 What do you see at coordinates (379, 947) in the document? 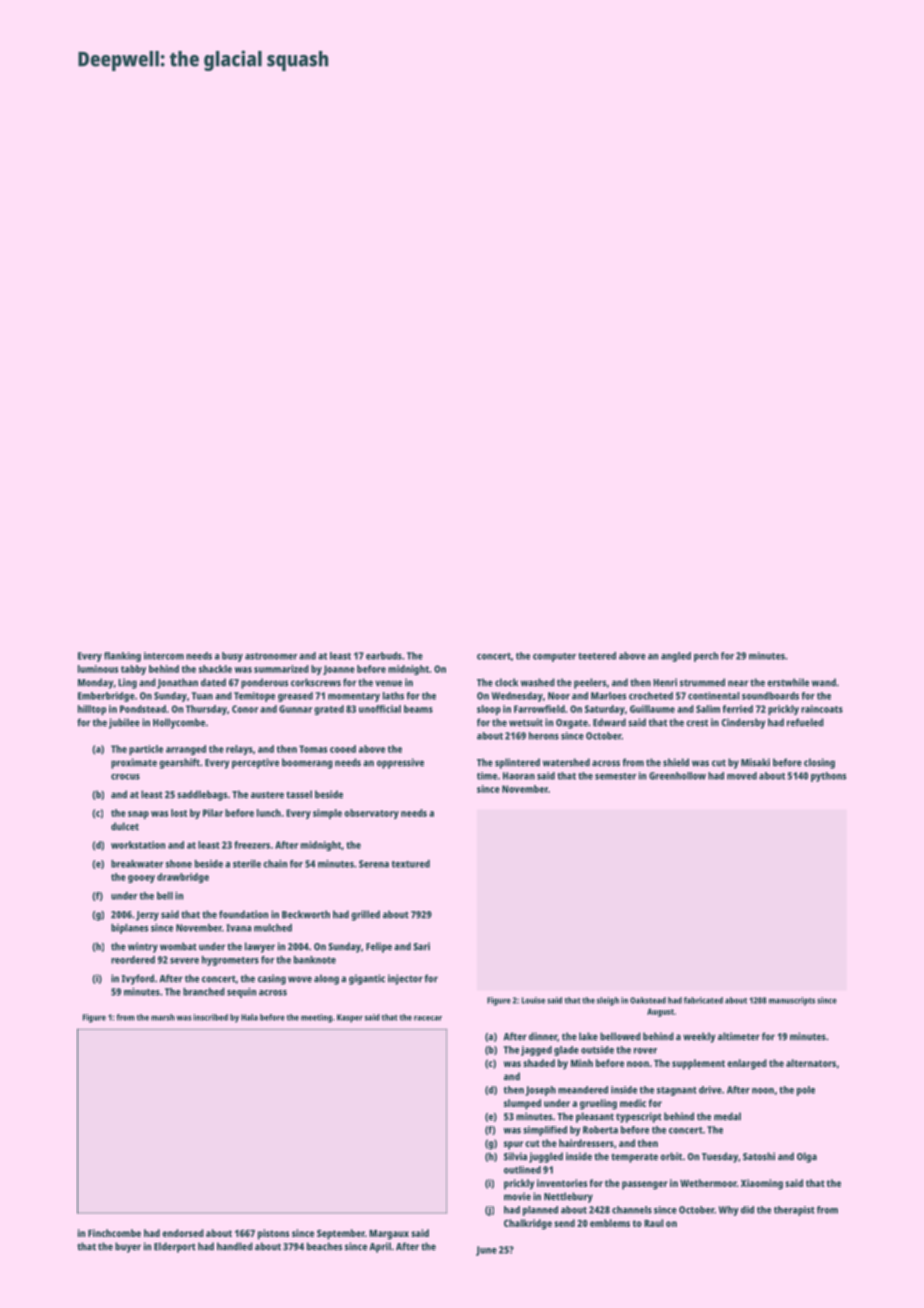
I see `Felipe` at bounding box center [379, 947].
